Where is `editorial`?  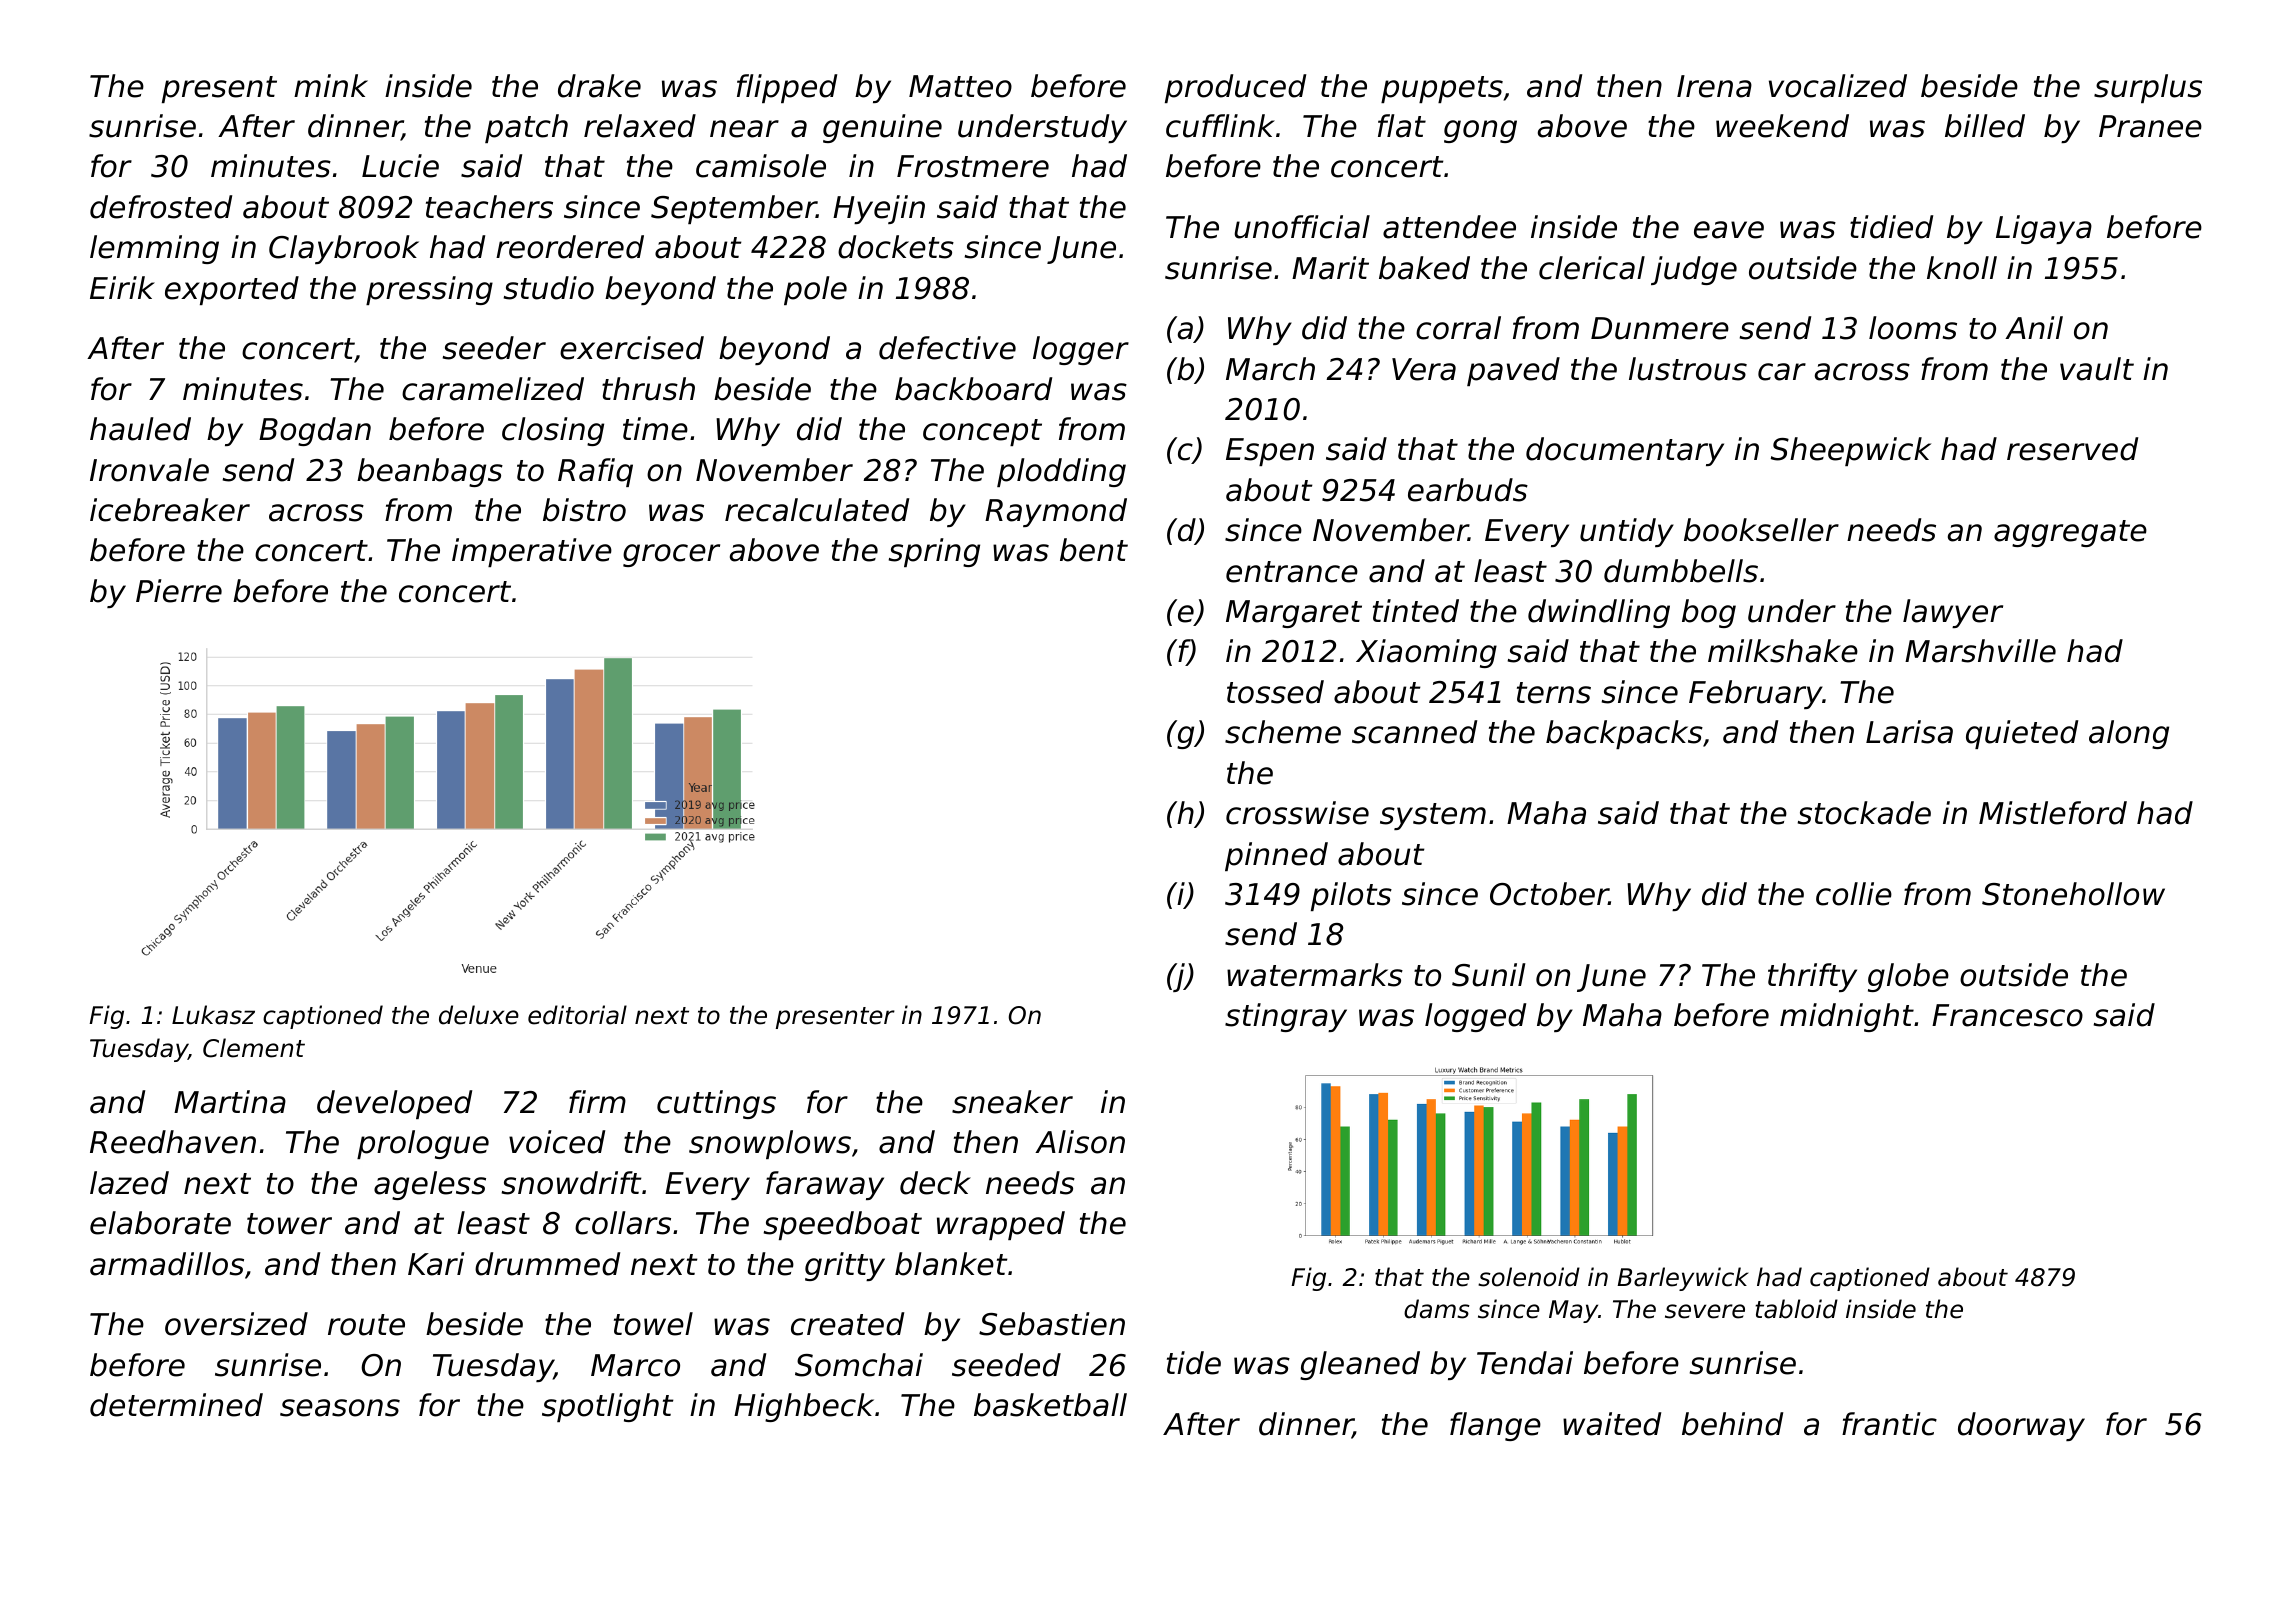
editorial is located at coordinates (577, 1015).
